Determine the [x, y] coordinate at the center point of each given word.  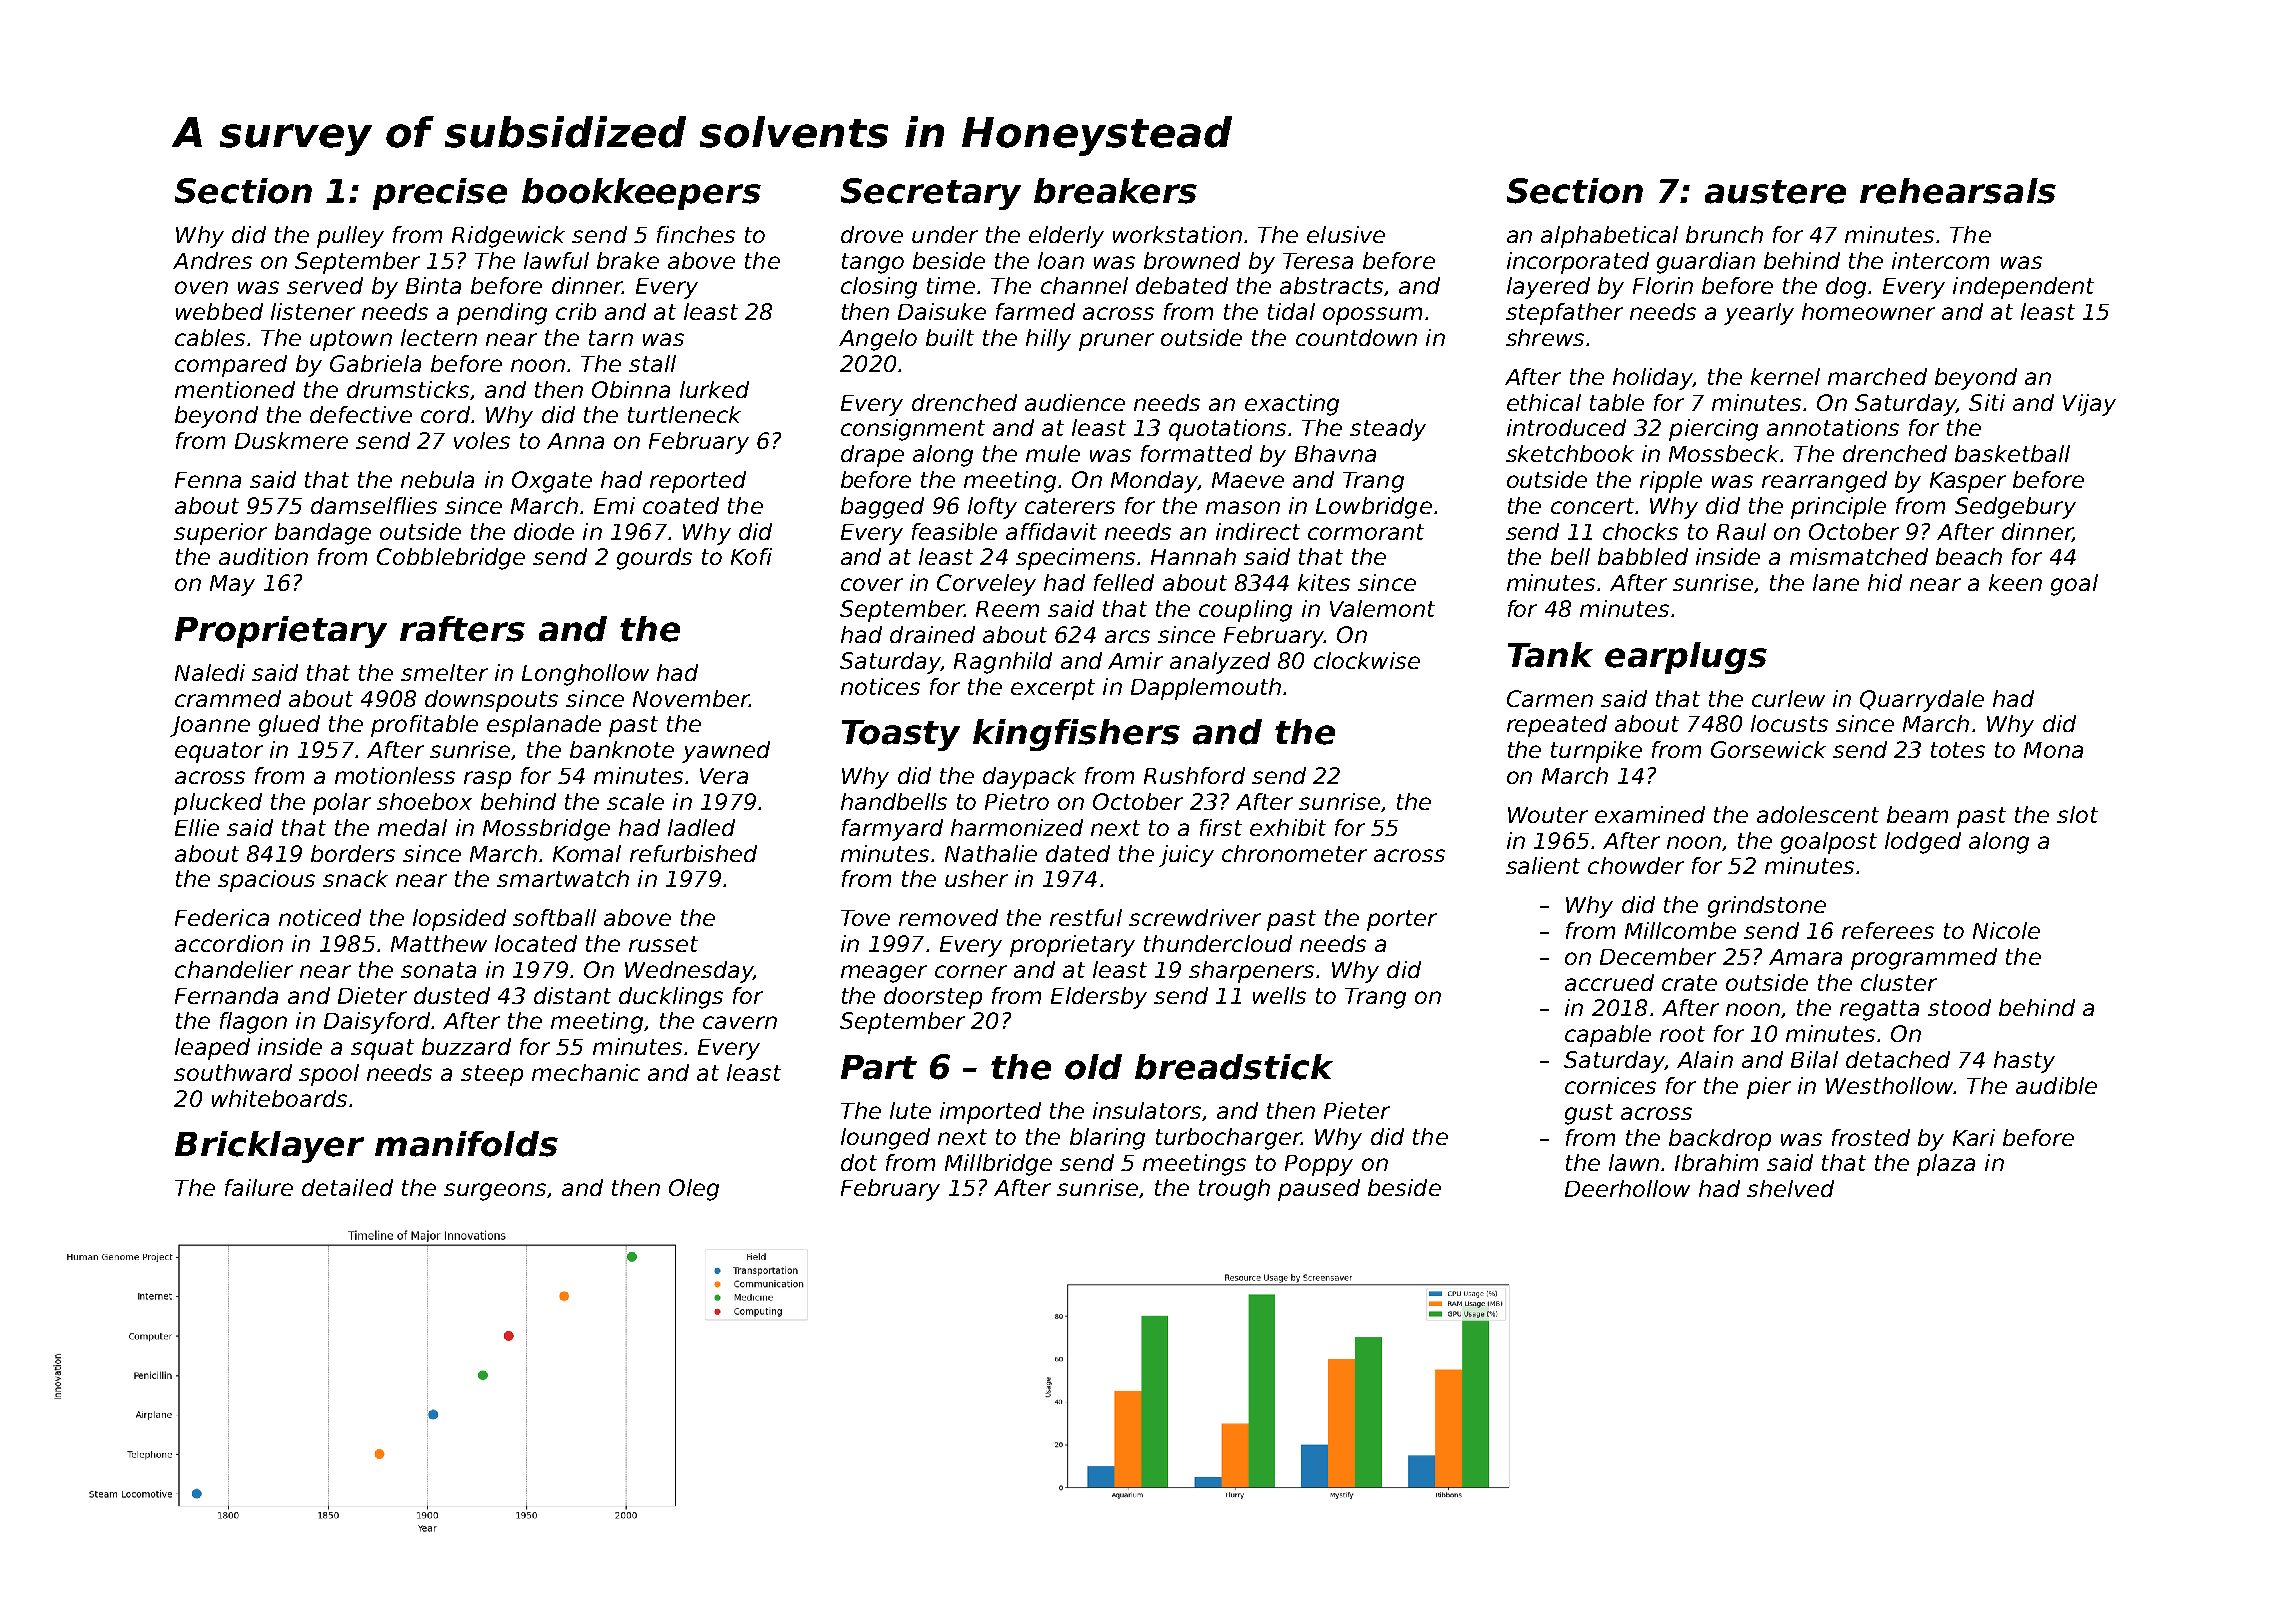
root [1682, 1034]
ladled [701, 827]
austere [1775, 192]
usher [976, 878]
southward [233, 1072]
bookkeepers [641, 194]
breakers [1115, 191]
